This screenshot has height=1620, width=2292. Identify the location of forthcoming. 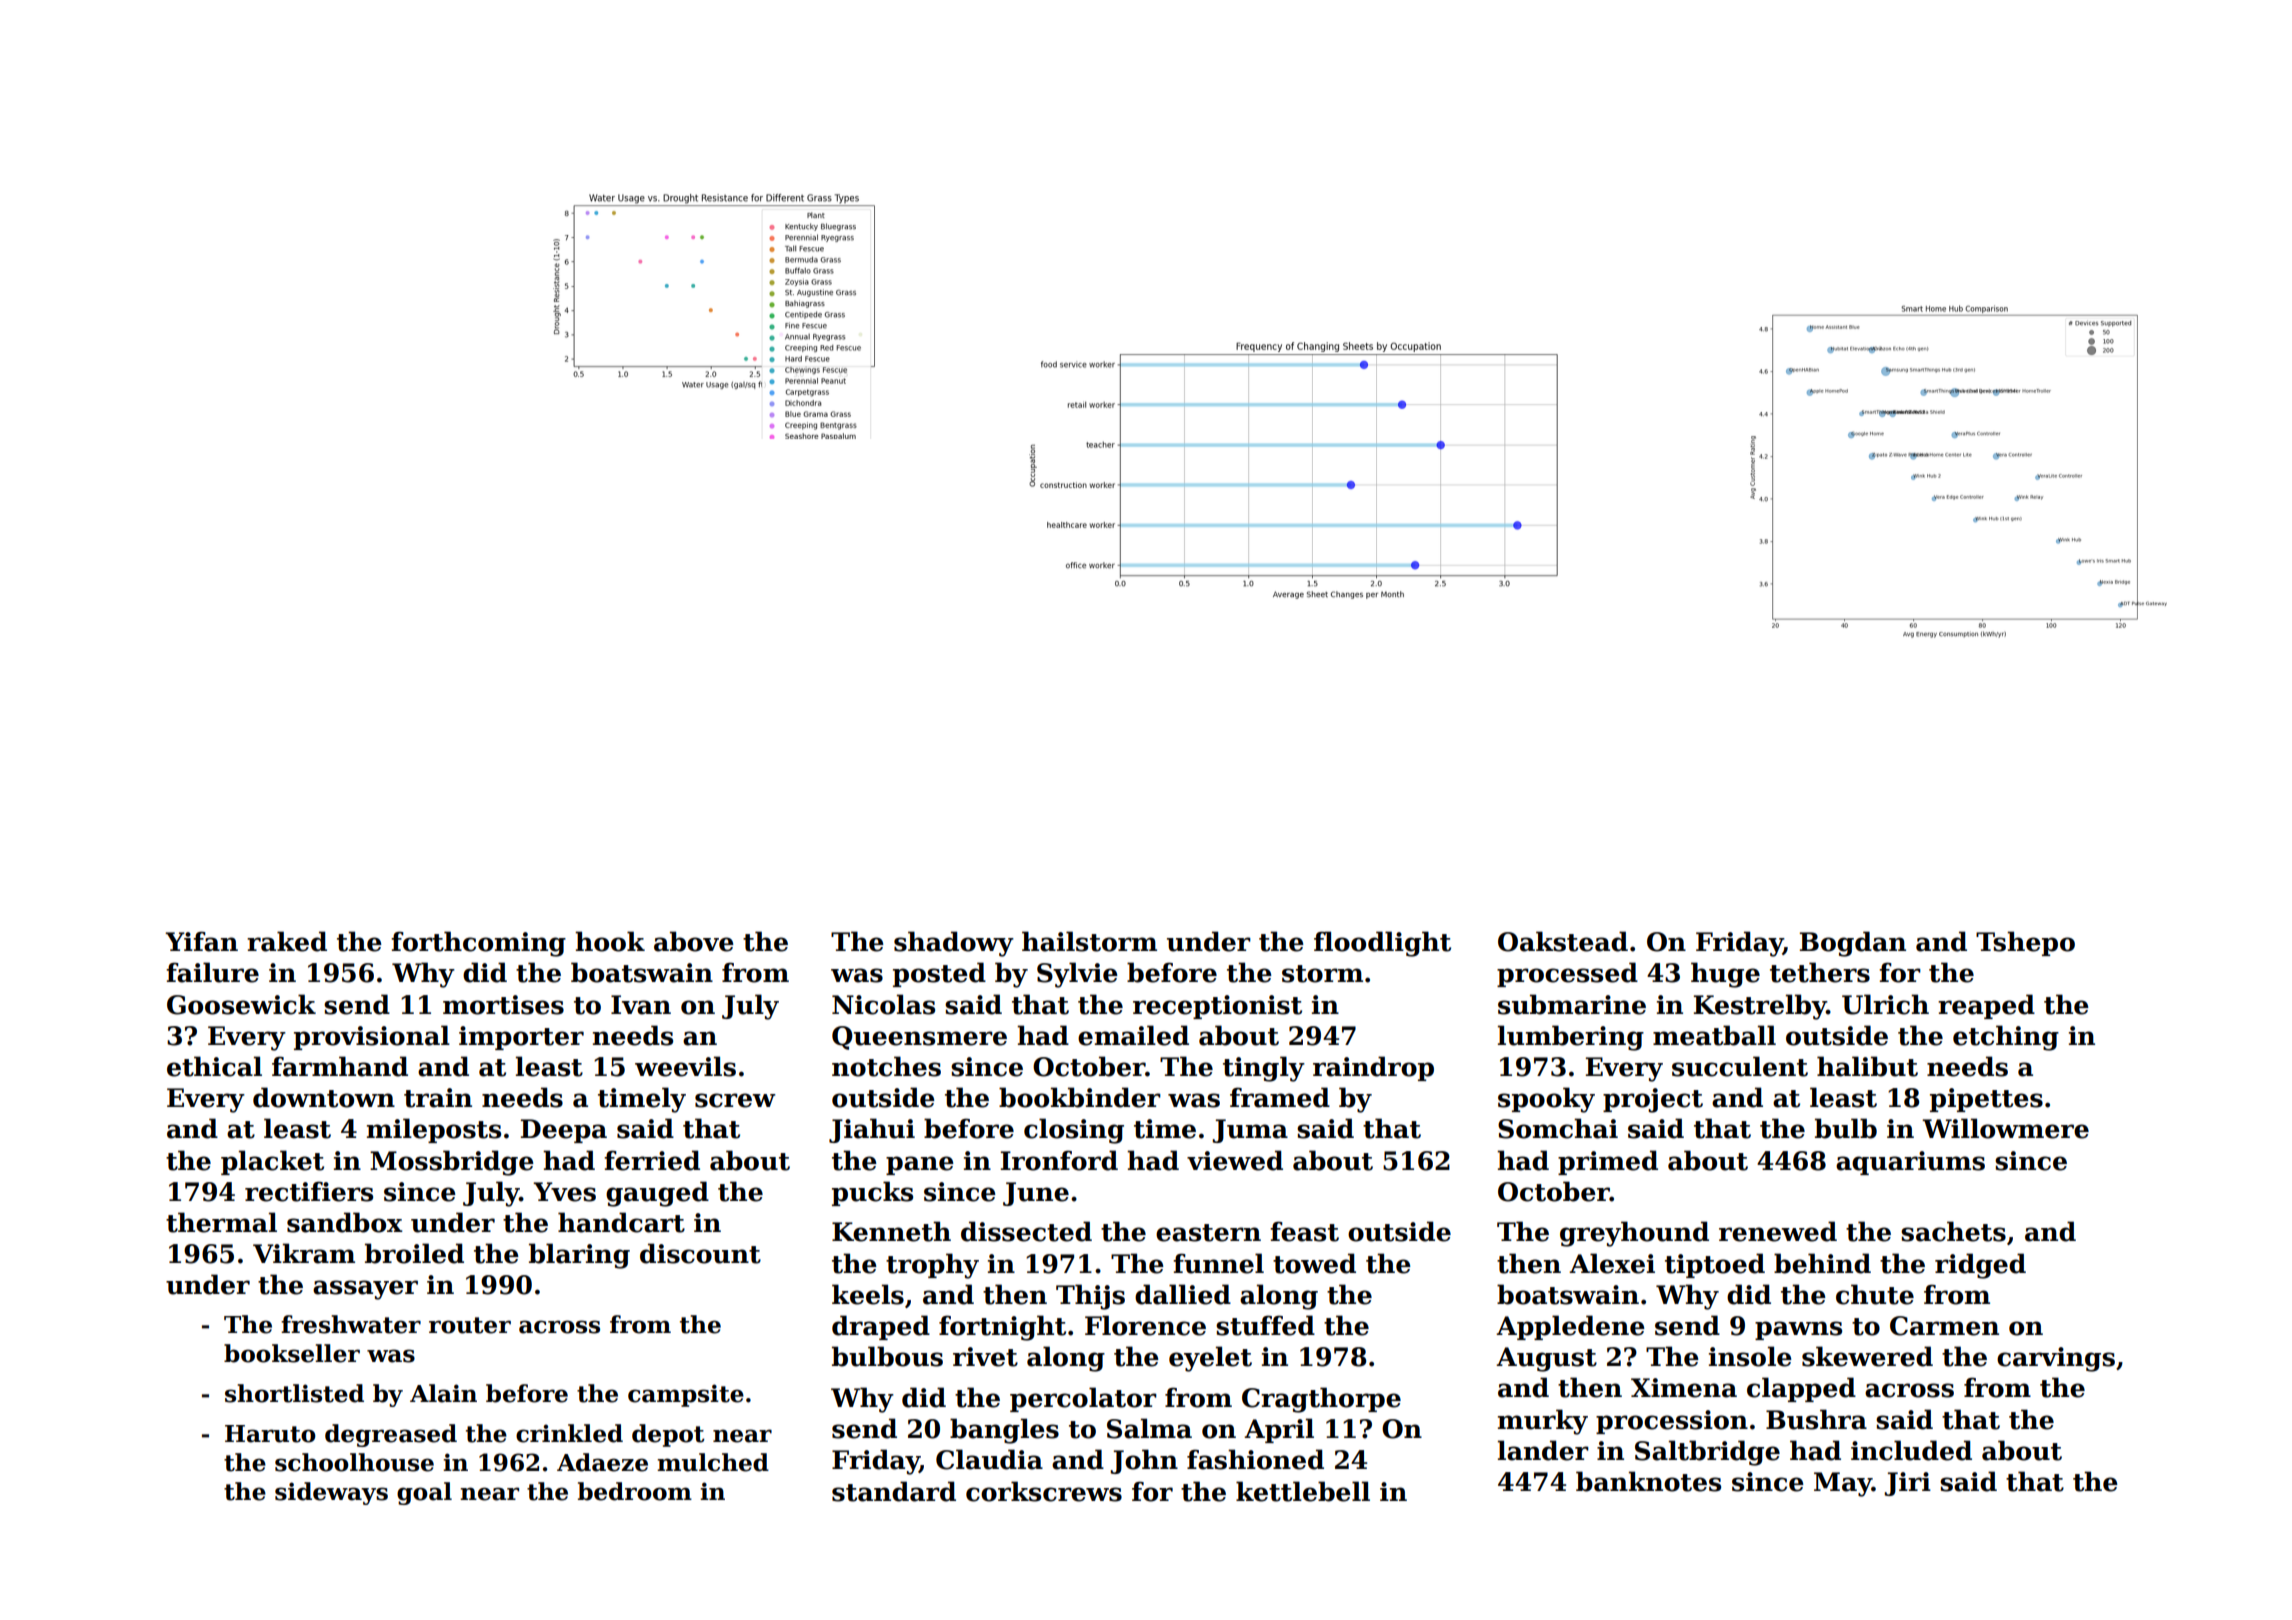
(478, 944).
